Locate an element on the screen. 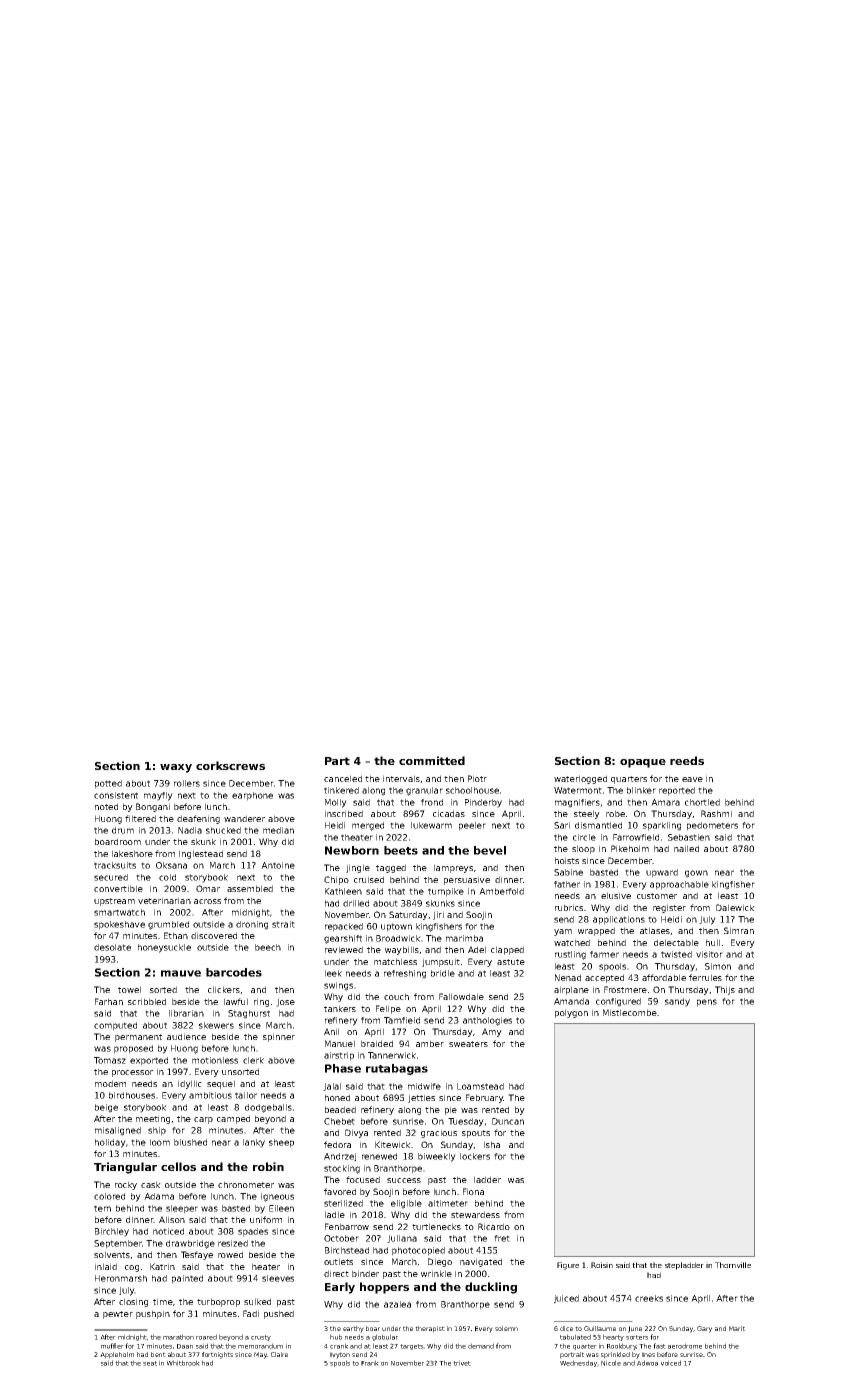  dodgeballs is located at coordinates (268, 1108).
